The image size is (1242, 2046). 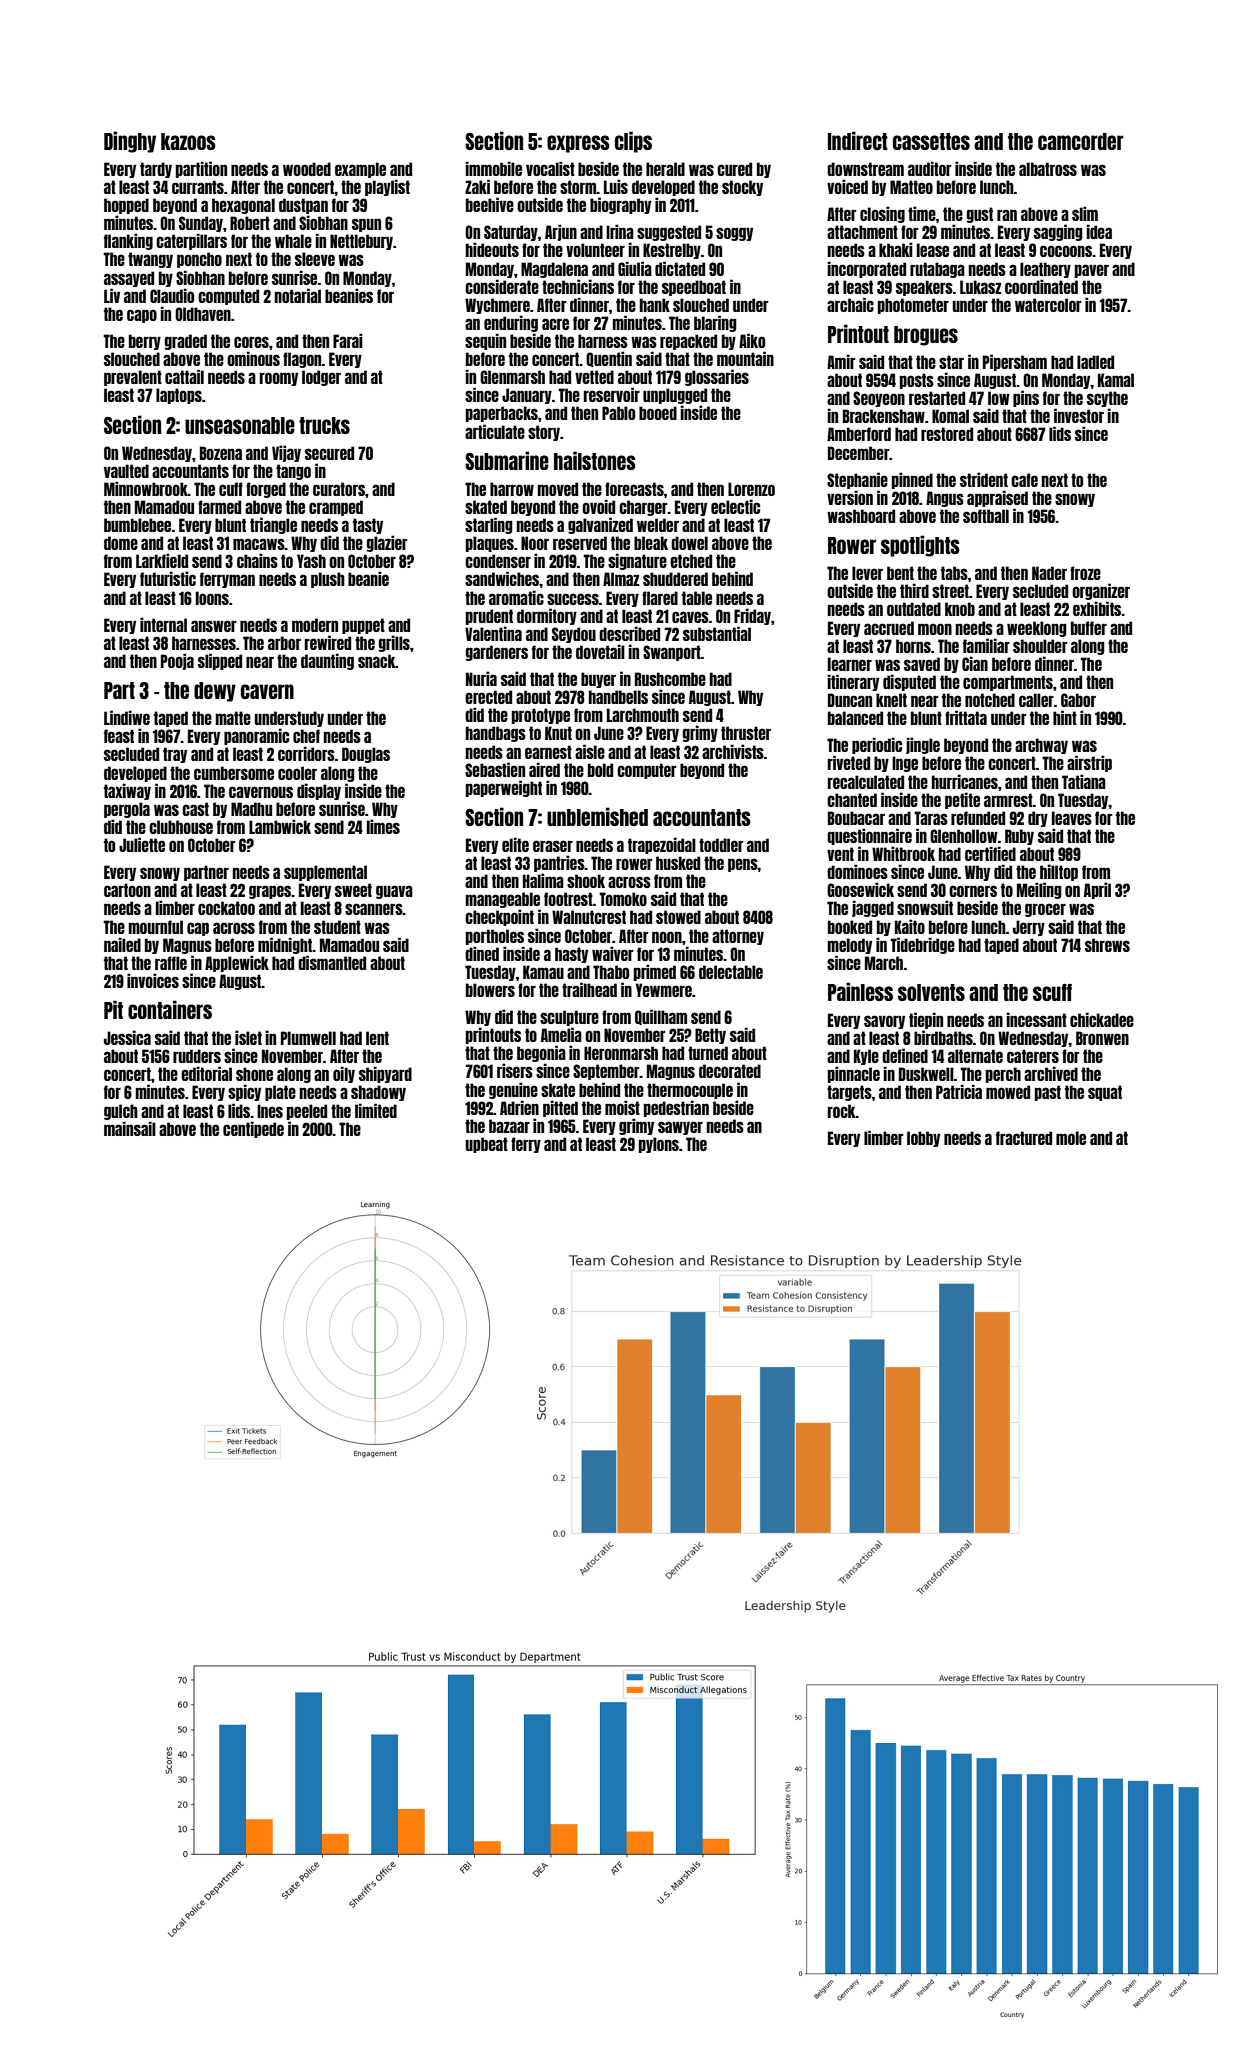 I want to click on Arjun, so click(x=561, y=232).
